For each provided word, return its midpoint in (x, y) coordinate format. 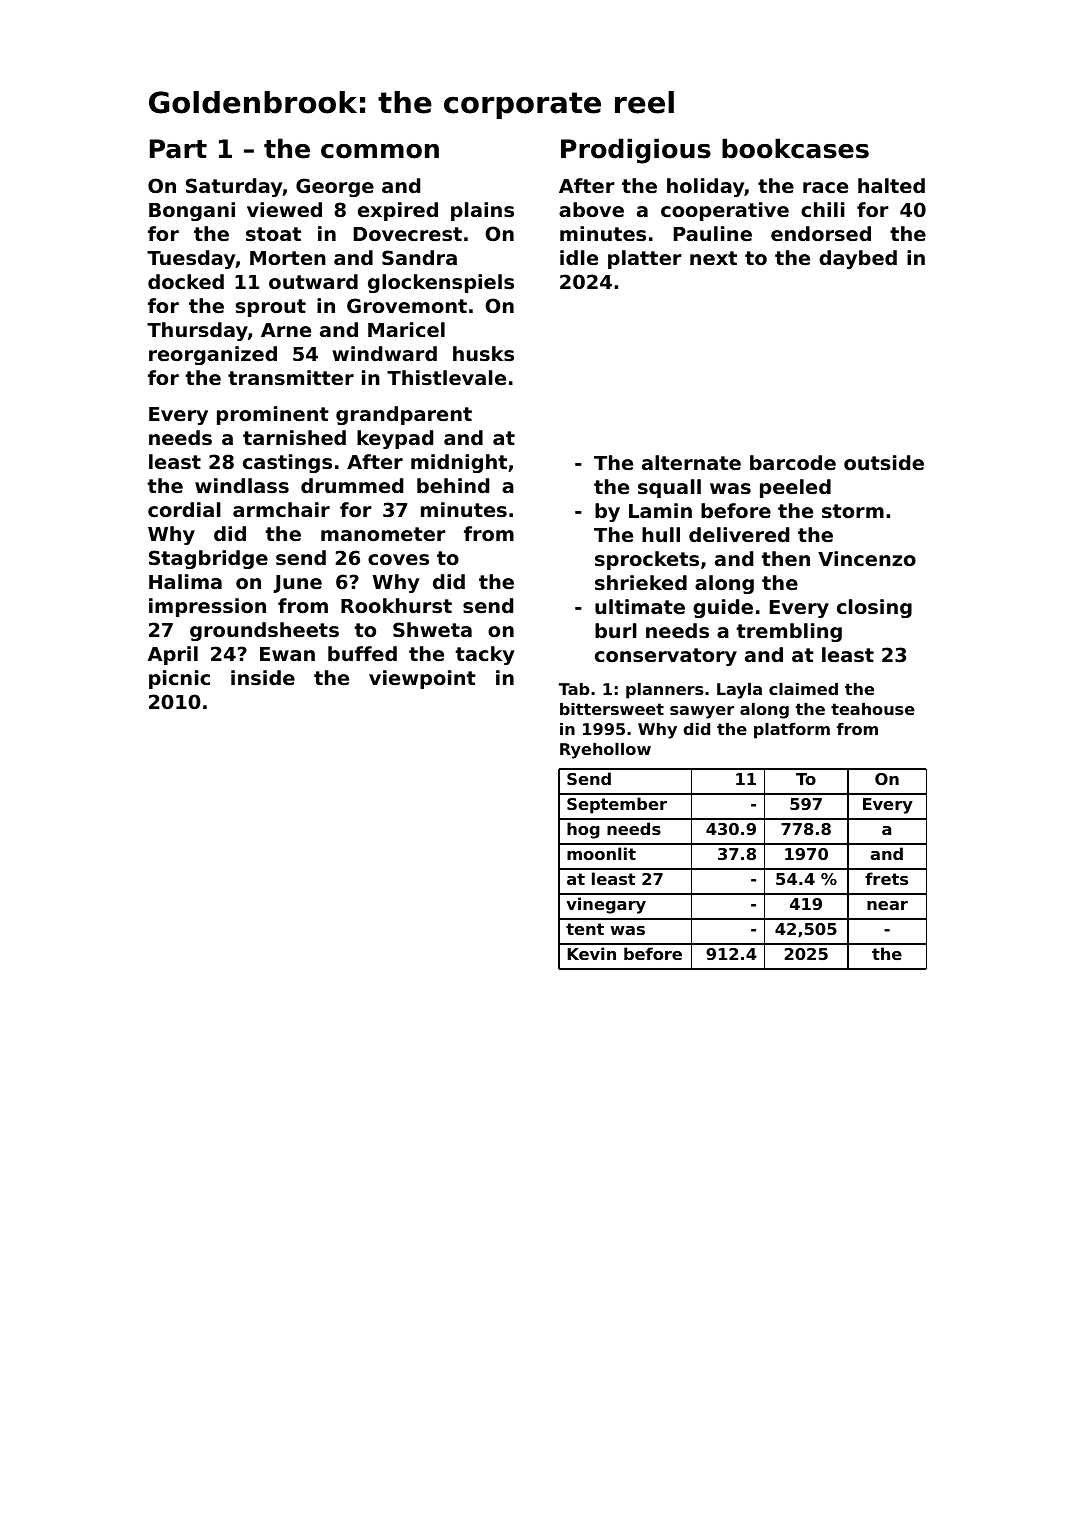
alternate (691, 462)
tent (585, 929)
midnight (459, 463)
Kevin (591, 953)
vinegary (606, 905)
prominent (273, 415)
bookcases (795, 148)
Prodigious (636, 151)
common (380, 151)
